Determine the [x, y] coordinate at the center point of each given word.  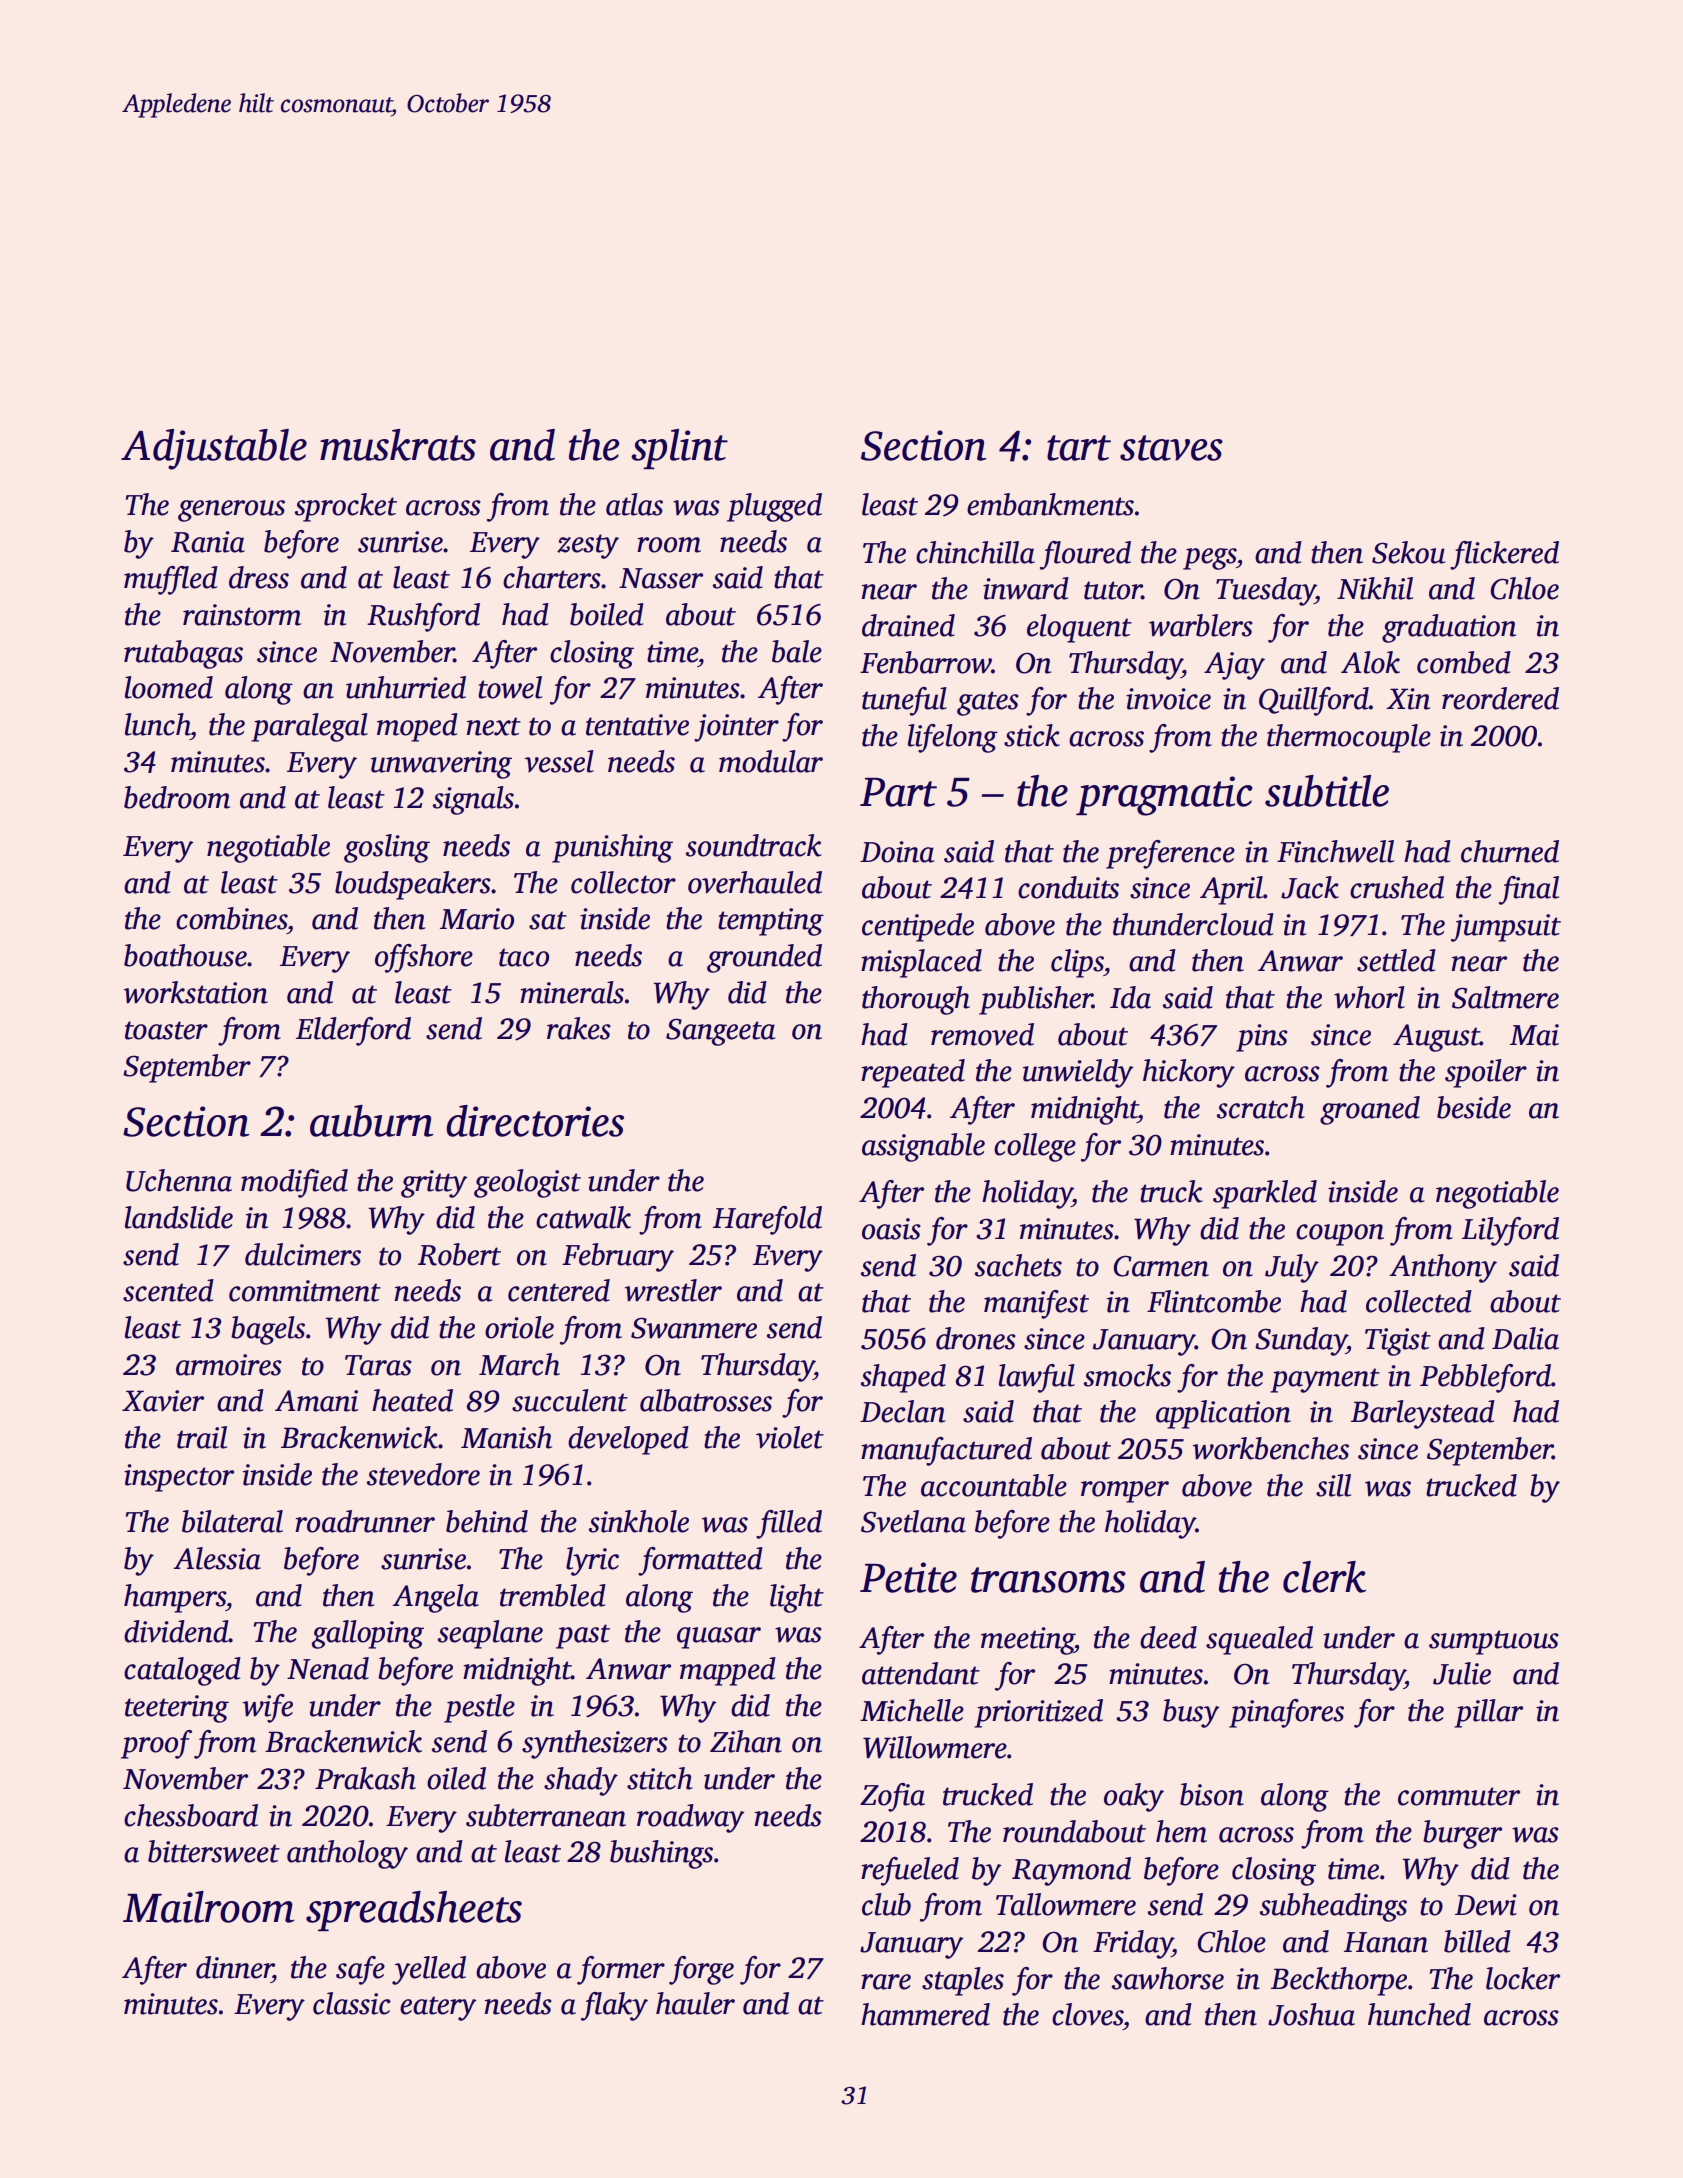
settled [1396, 960]
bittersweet [214, 1851]
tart [1079, 448]
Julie [1462, 1673]
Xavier [163, 1401]
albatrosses [706, 1400]
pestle [479, 1708]
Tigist [1398, 1342]
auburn [371, 1121]
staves [1171, 448]
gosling [387, 848]
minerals [572, 992]
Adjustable [214, 449]
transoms [1048, 1580]
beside [1474, 1107]
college [1035, 1147]
